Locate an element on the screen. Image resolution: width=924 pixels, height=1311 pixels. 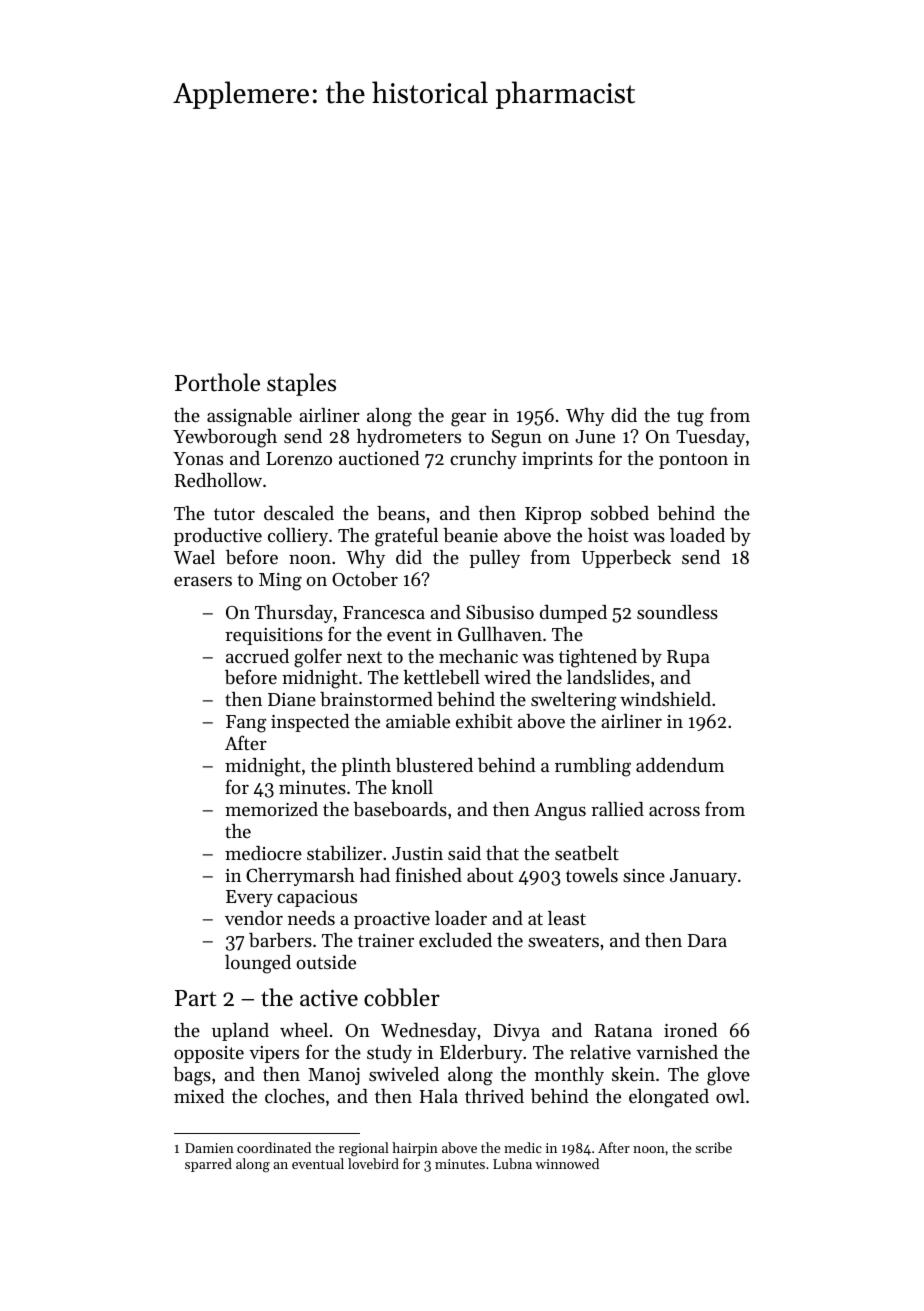
upland is located at coordinates (240, 1032).
